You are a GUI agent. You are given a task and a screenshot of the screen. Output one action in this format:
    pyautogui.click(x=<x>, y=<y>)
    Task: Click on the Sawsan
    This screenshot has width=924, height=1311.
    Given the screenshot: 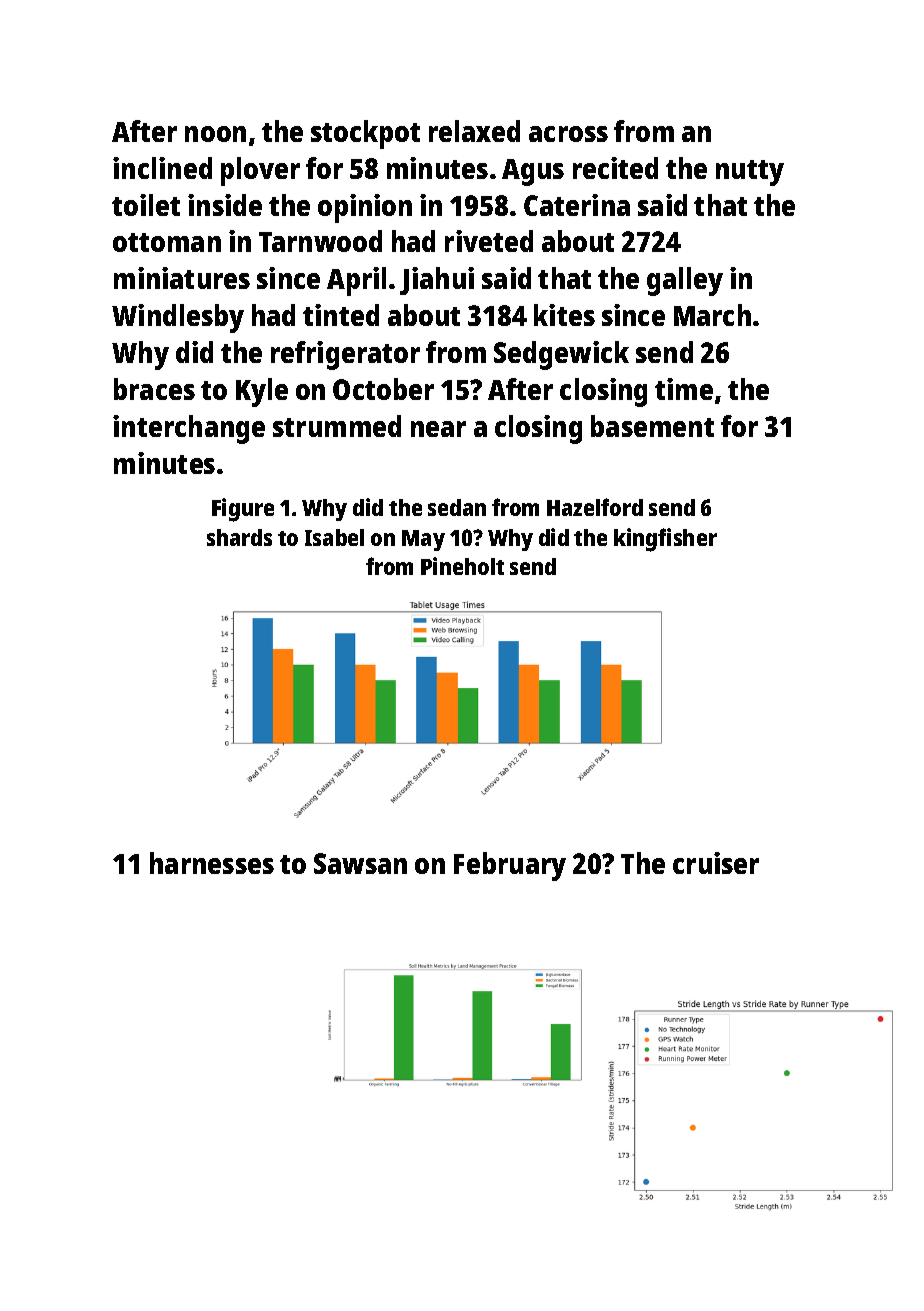 What is the action you would take?
    pyautogui.click(x=360, y=863)
